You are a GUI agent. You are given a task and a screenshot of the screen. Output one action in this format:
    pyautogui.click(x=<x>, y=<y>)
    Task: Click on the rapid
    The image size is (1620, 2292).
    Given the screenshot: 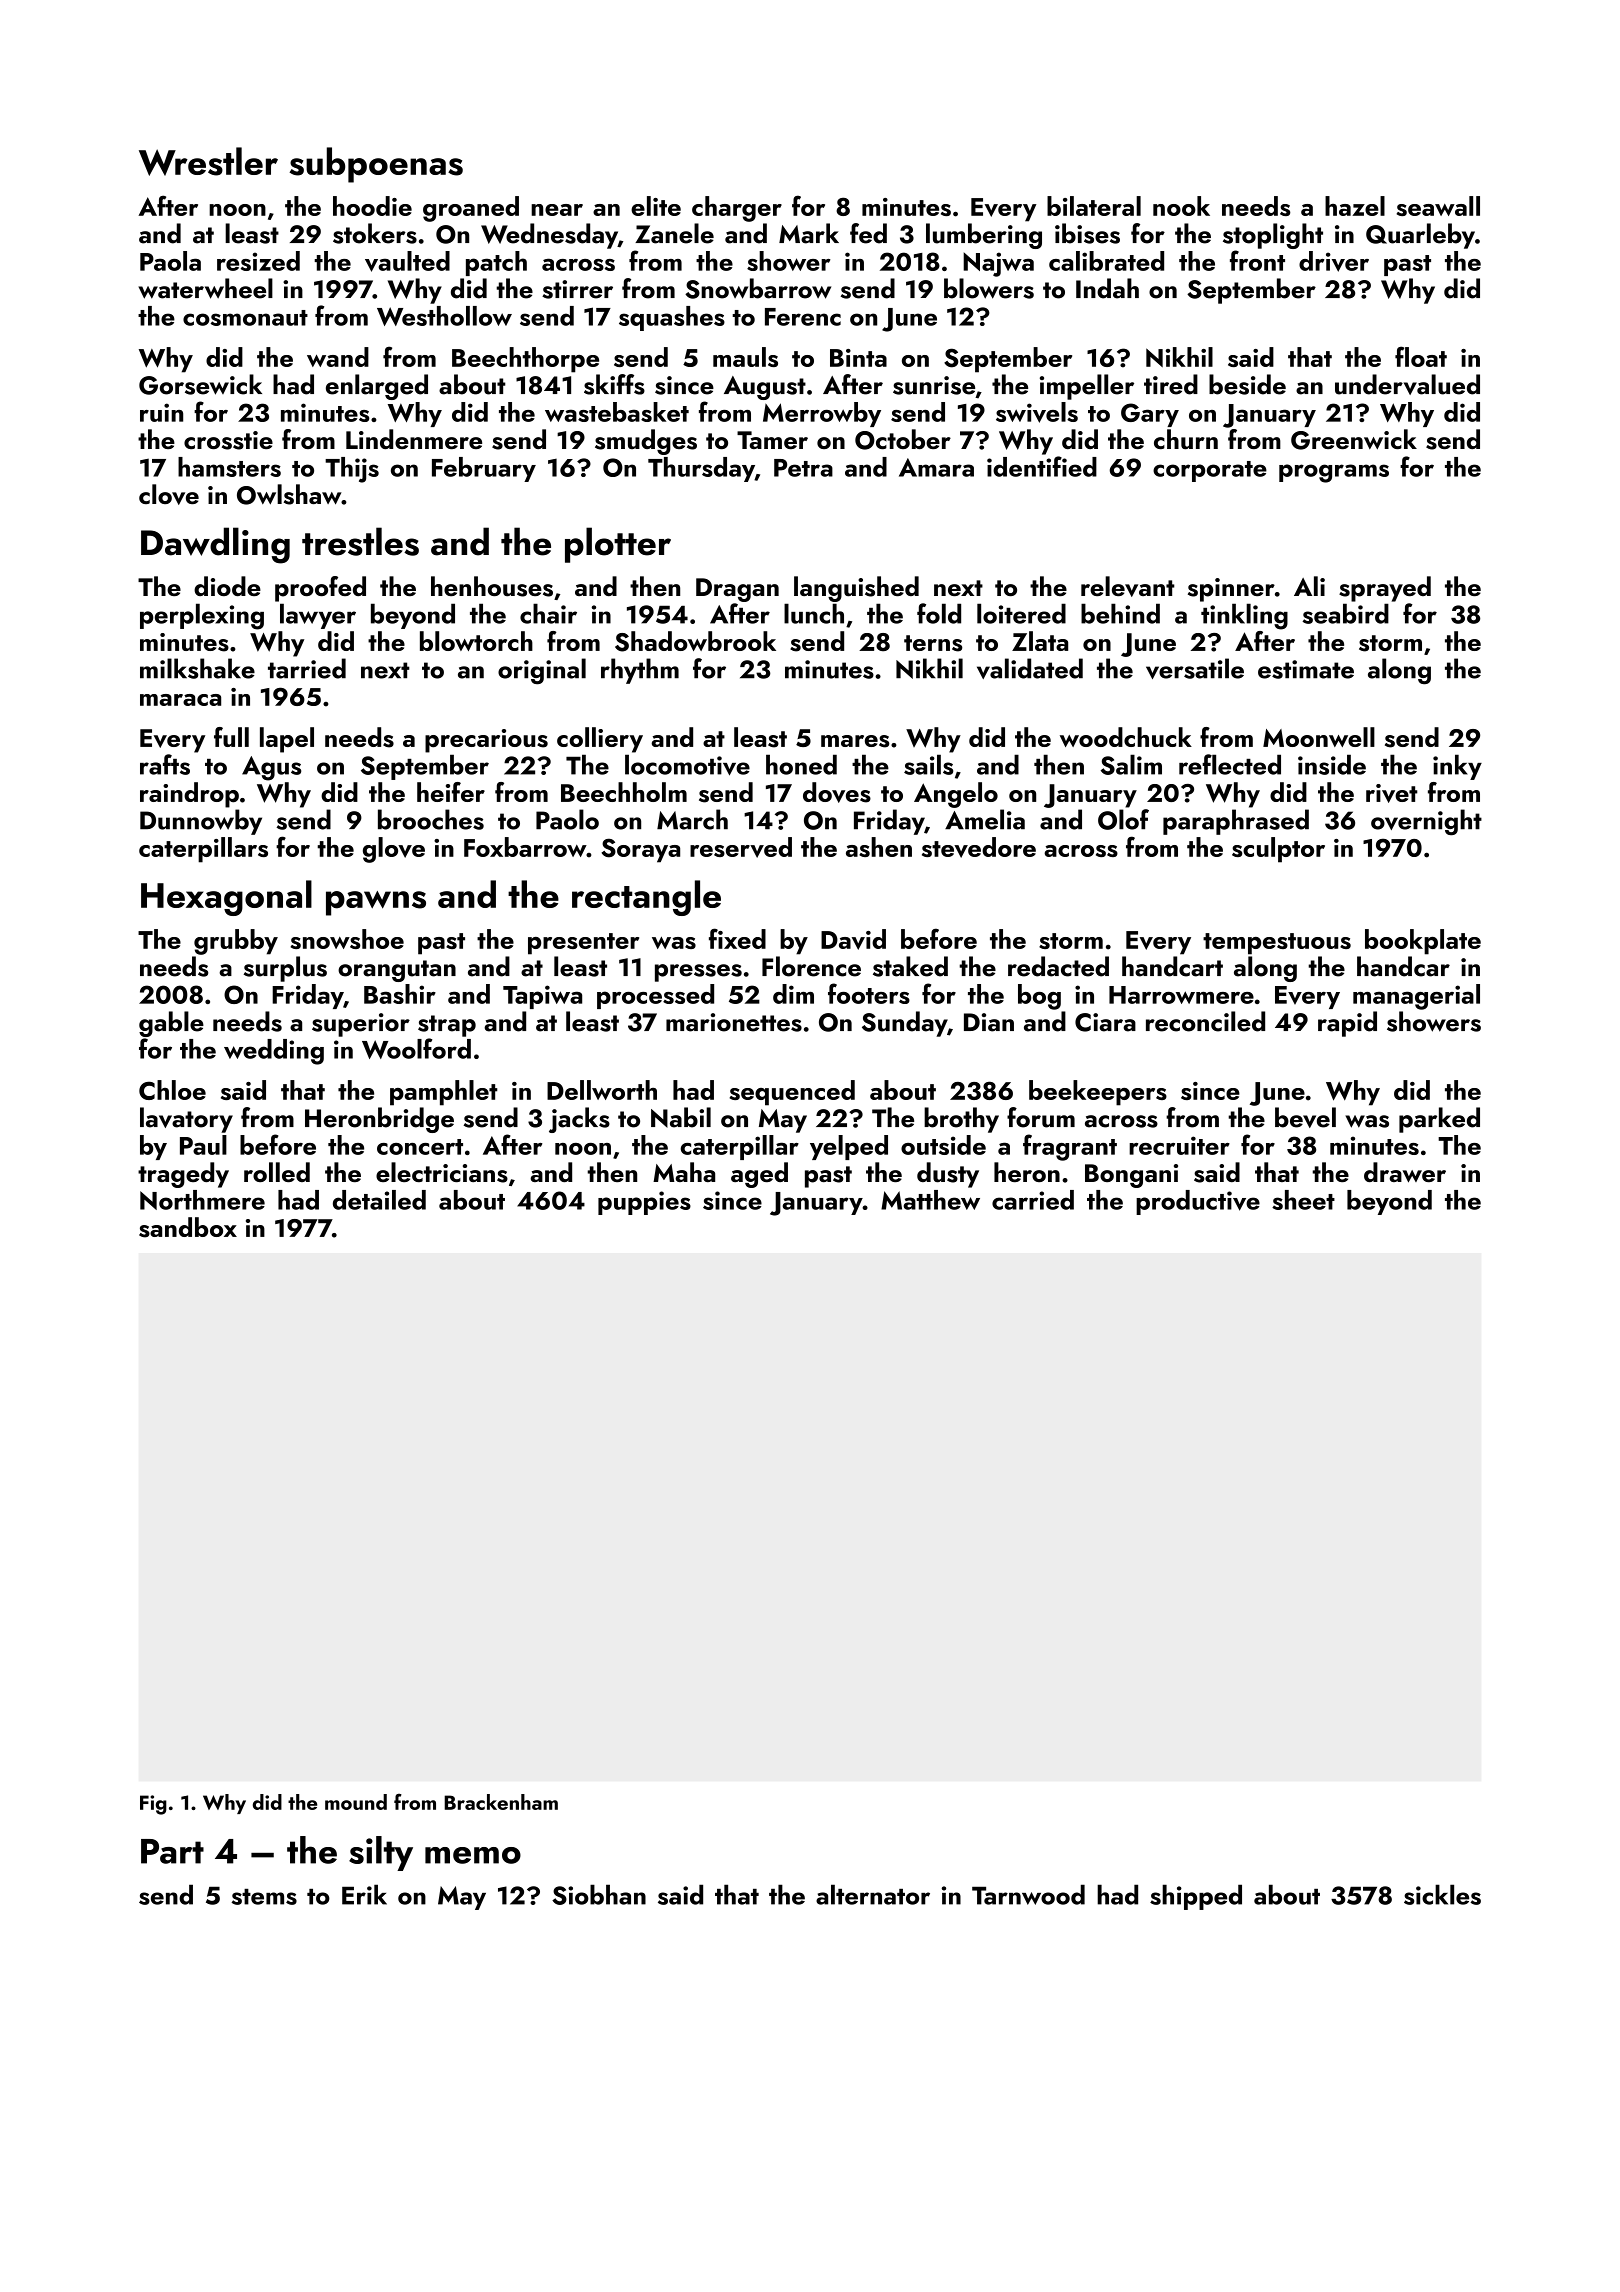 What is the action you would take?
    pyautogui.click(x=1347, y=1024)
